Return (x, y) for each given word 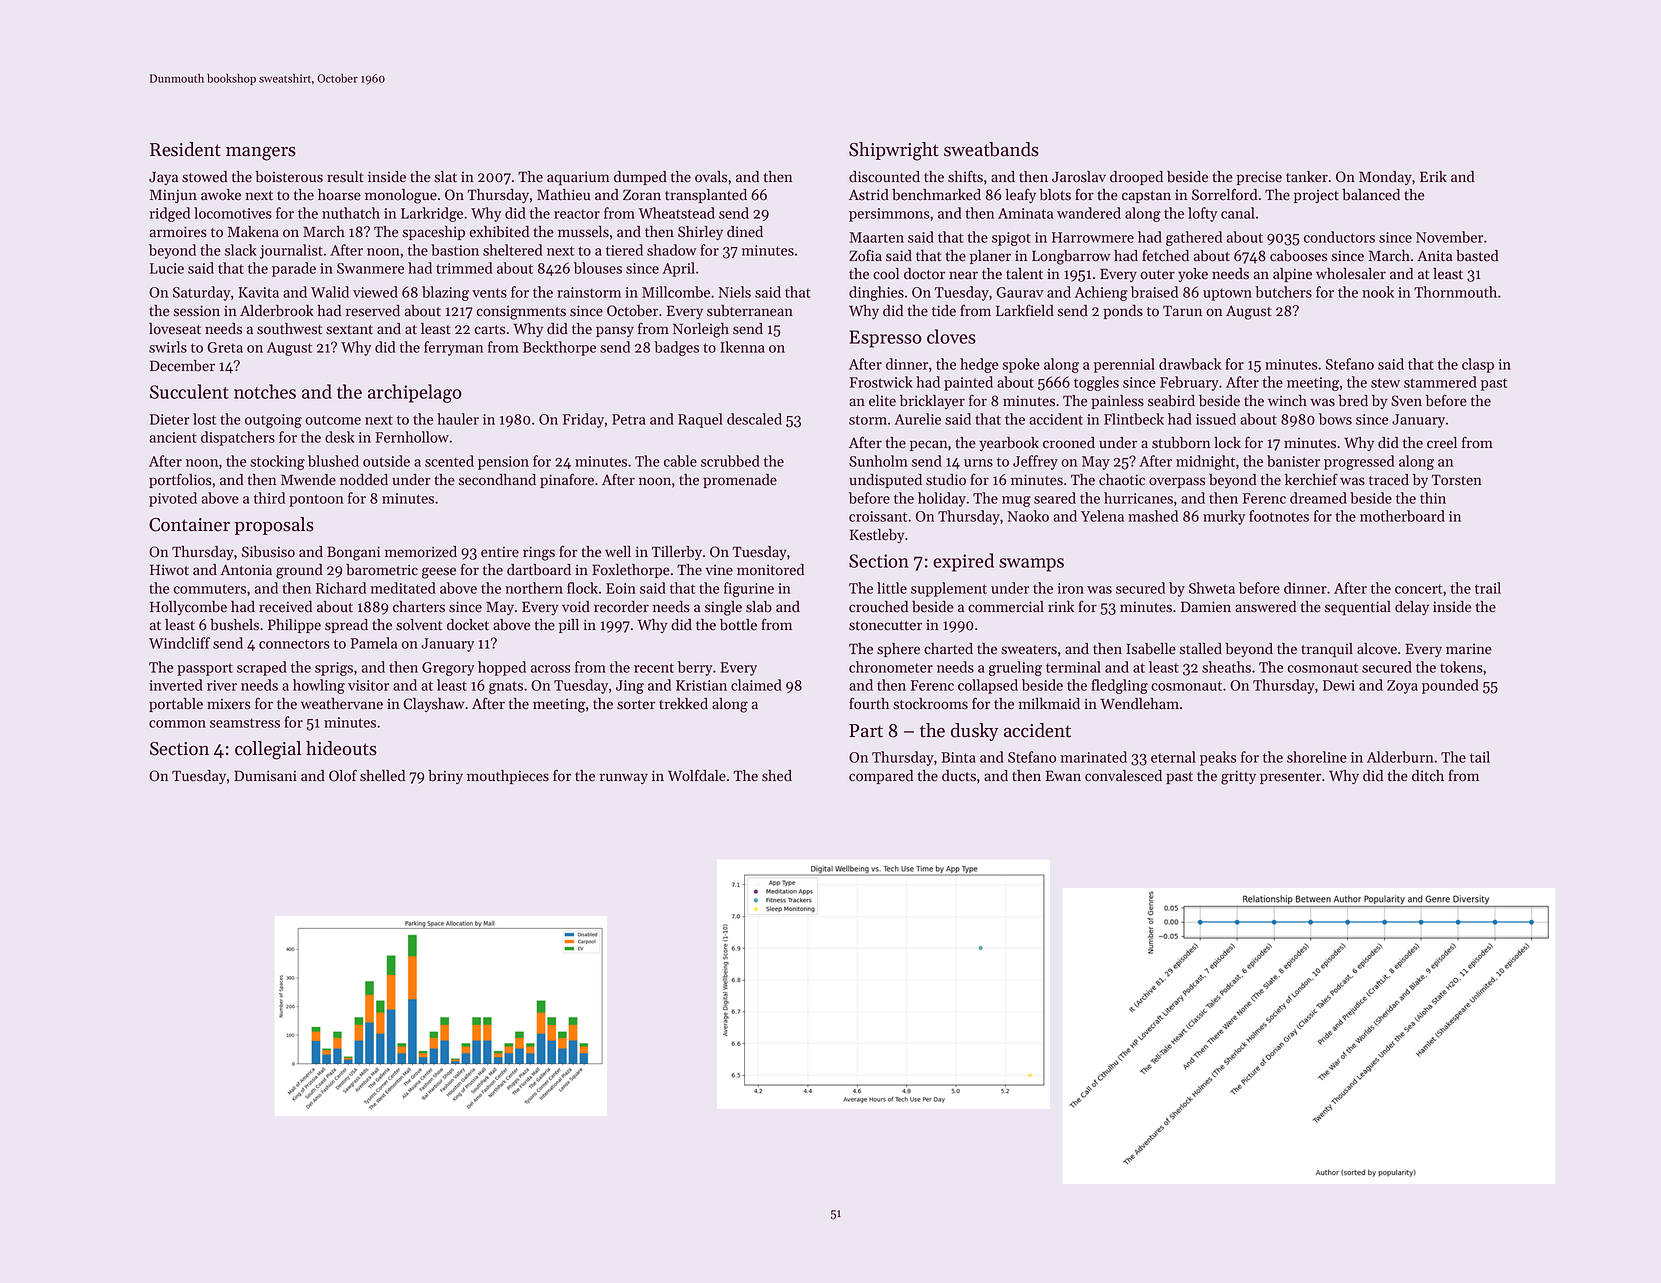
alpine (1292, 275)
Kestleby (877, 536)
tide (944, 311)
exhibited (499, 232)
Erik (1433, 176)
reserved (373, 311)
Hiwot (169, 570)
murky (1224, 517)
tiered (624, 250)
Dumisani (265, 776)
